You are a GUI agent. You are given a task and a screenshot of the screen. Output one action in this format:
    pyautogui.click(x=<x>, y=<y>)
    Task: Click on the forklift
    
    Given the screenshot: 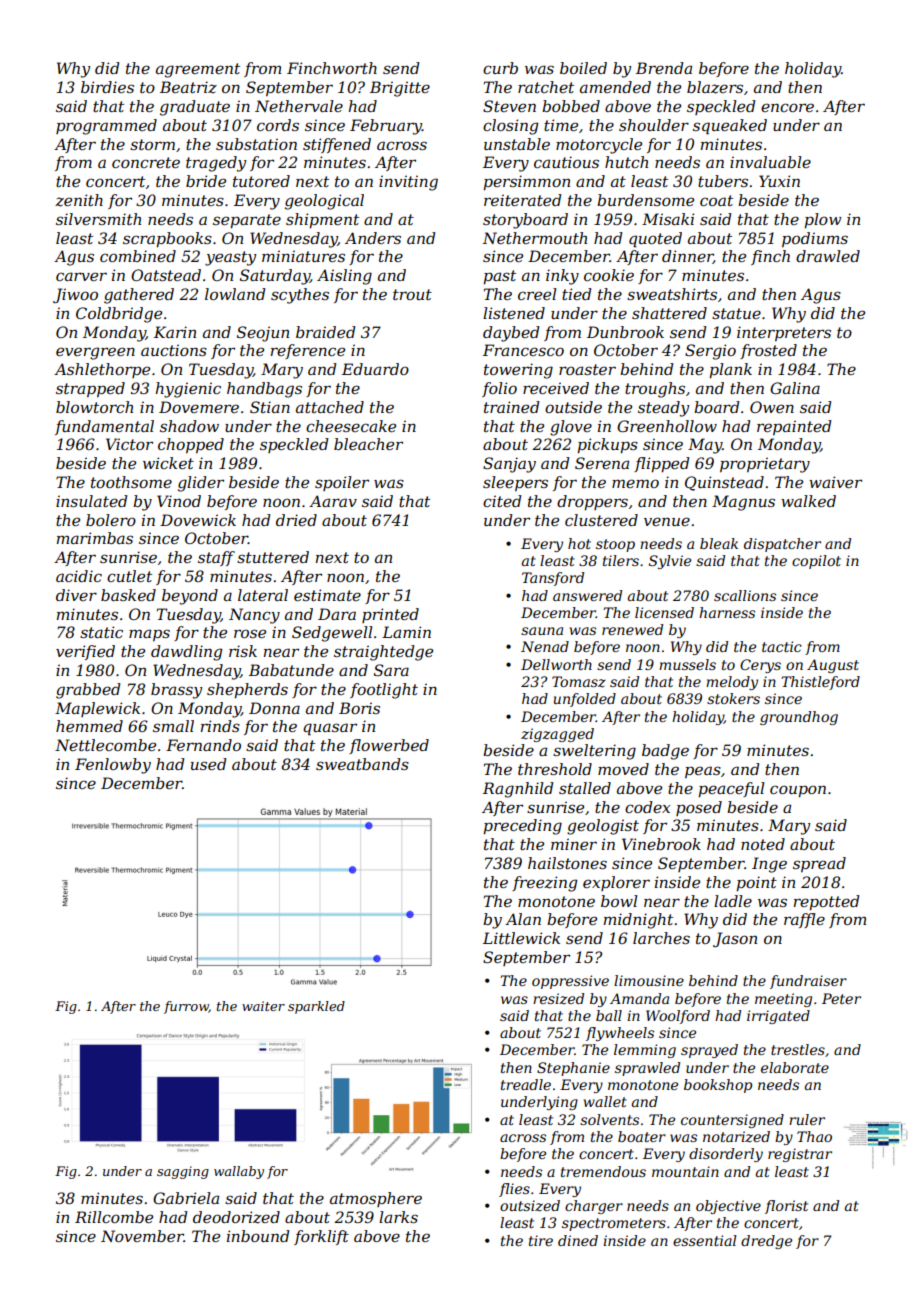 What is the action you would take?
    pyautogui.click(x=321, y=1237)
